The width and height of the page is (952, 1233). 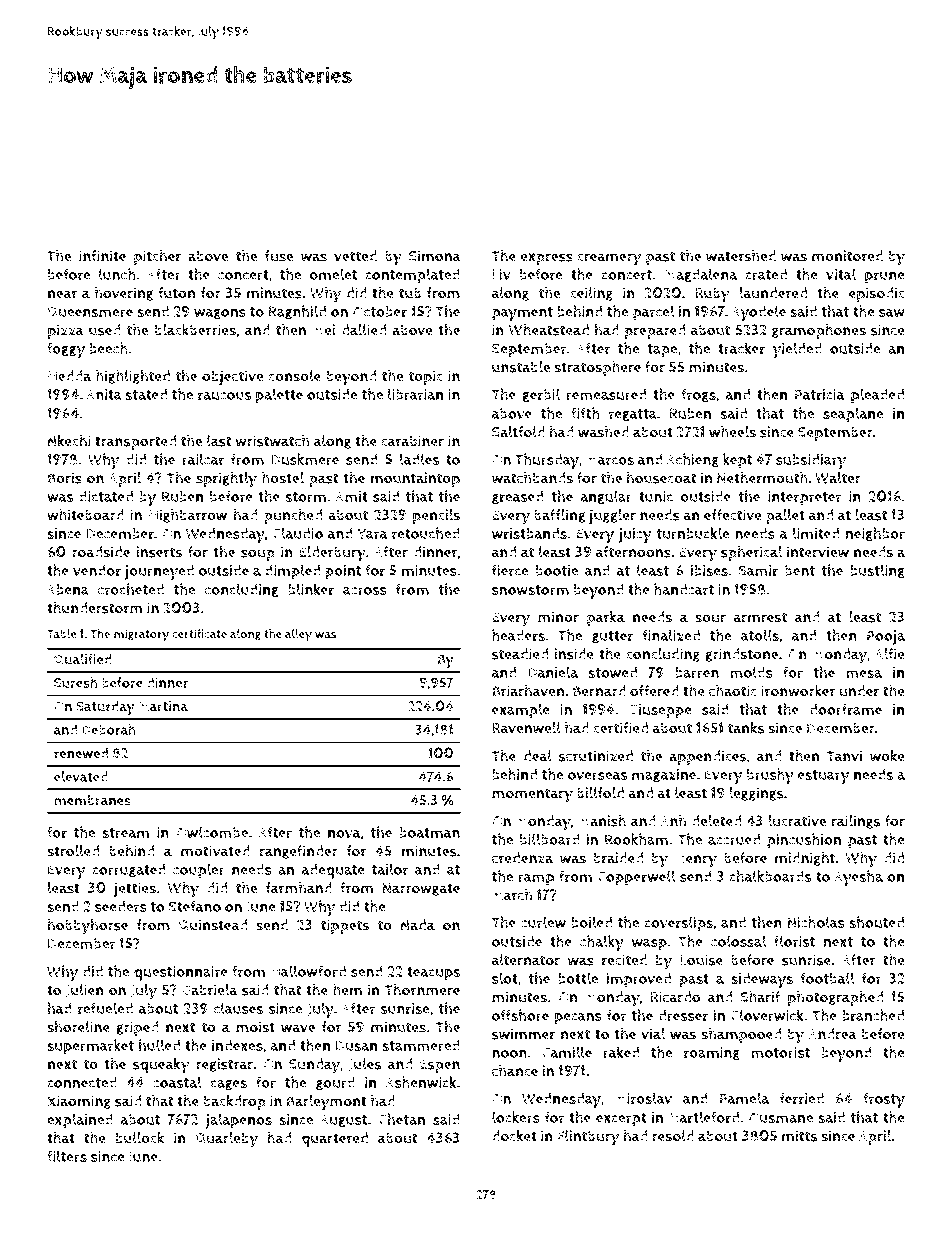 What do you see at coordinates (543, 922) in the page?
I see `curlew` at bounding box center [543, 922].
